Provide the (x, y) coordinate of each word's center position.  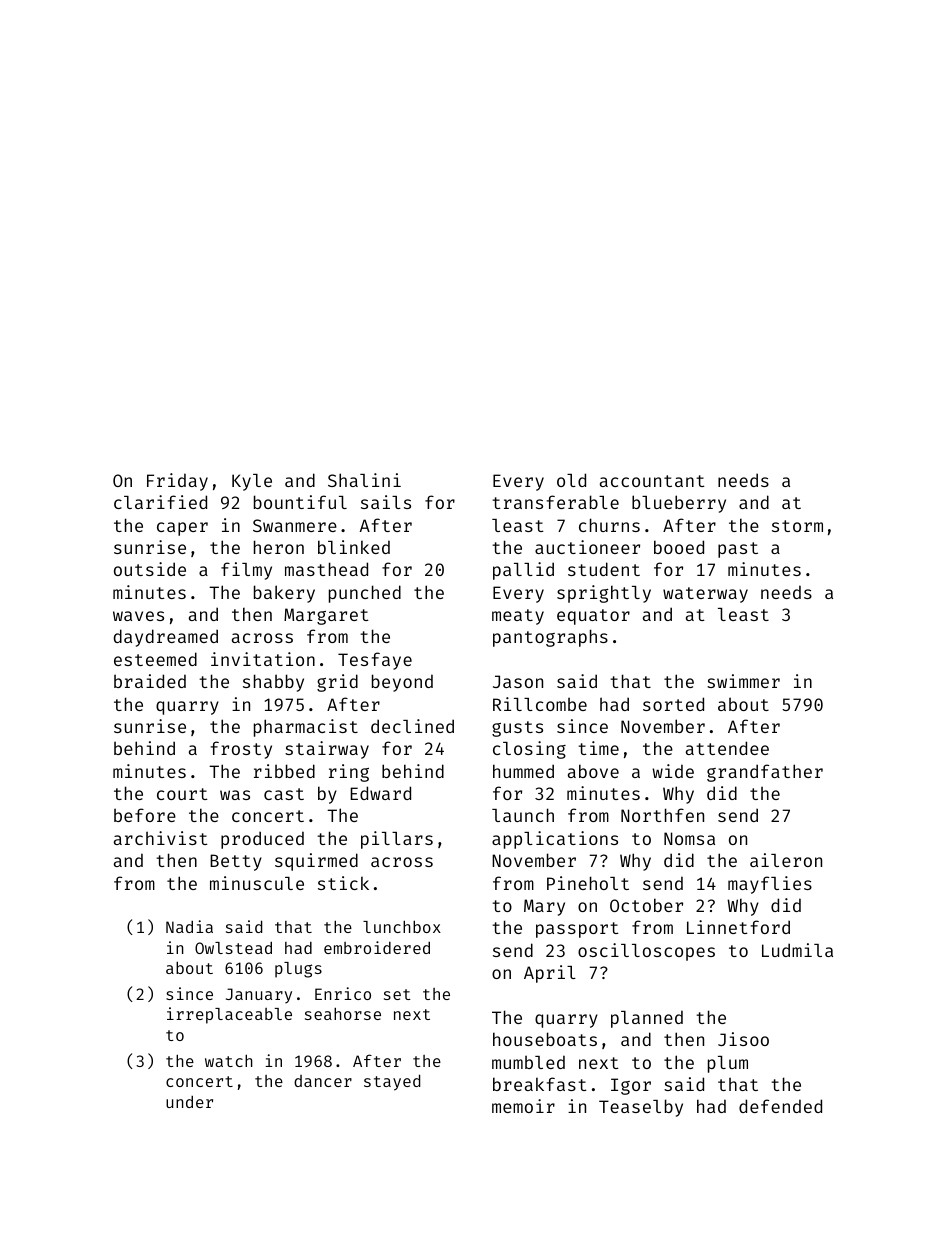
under (189, 1102)
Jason (518, 681)
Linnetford (738, 927)
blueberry (679, 504)
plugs (298, 970)
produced (262, 840)
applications (555, 840)
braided (150, 681)
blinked (354, 547)
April (550, 974)
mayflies (770, 885)
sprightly (604, 594)
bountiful (300, 502)
